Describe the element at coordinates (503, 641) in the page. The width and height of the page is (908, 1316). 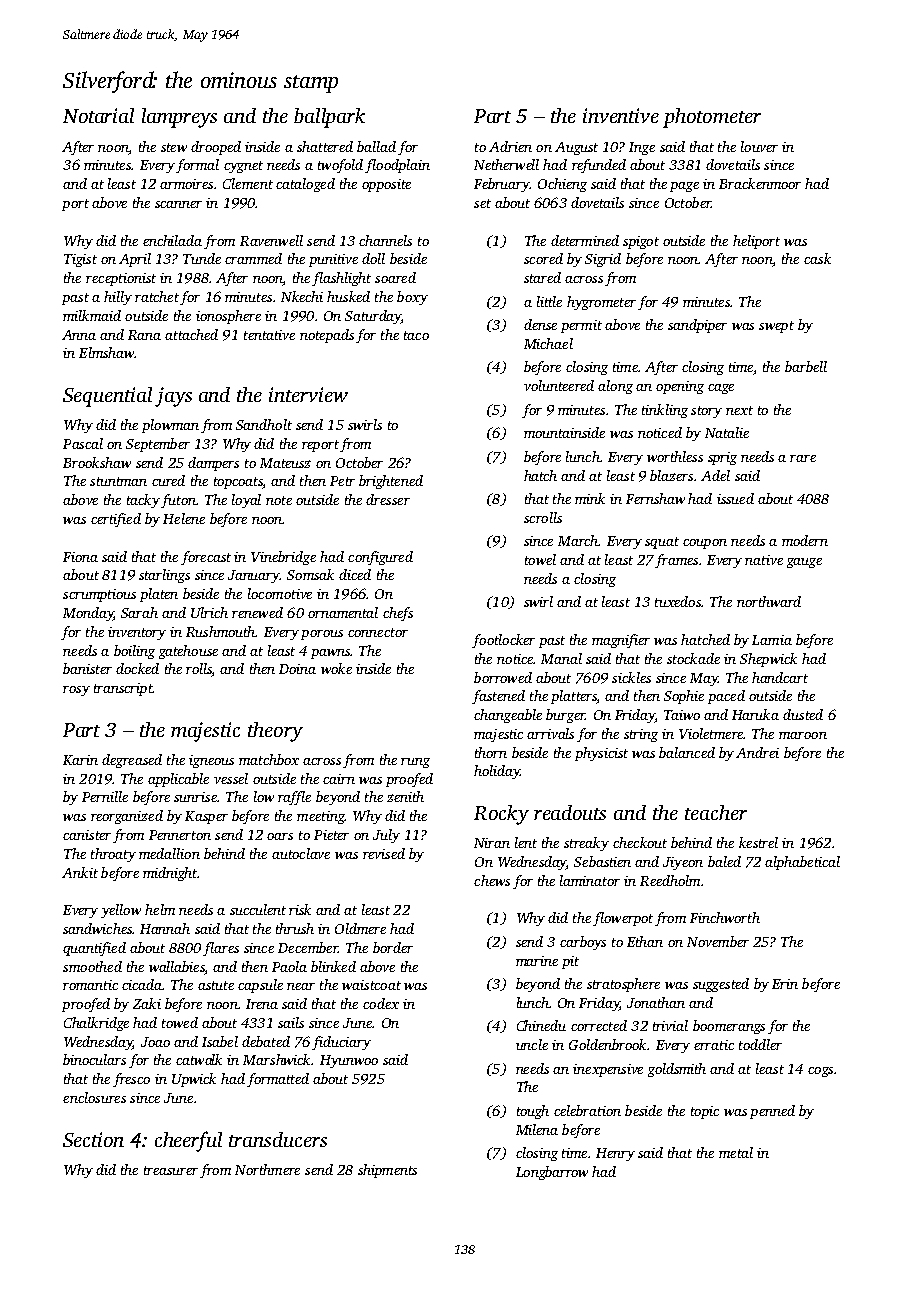
I see `footlocker` at that location.
